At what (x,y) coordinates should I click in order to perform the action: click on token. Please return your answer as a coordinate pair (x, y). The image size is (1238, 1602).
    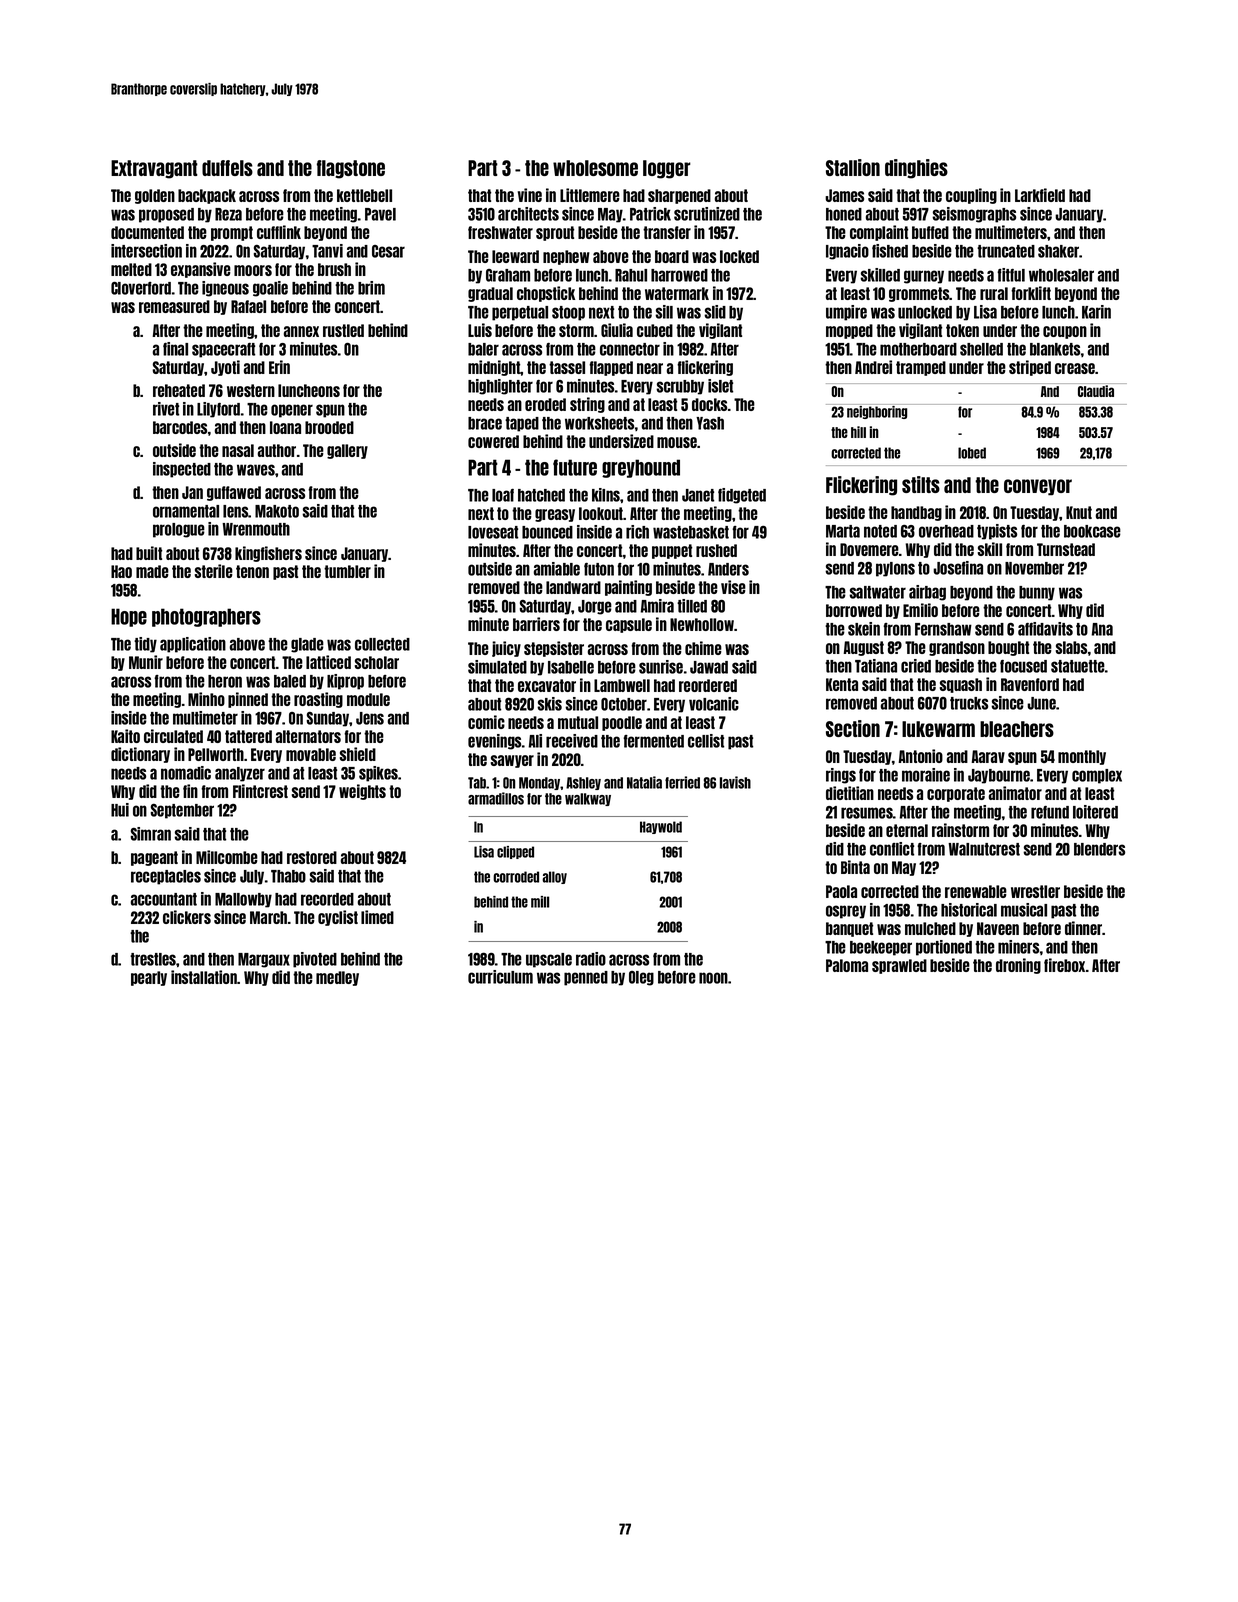
    Looking at the image, I should click on (962, 330).
